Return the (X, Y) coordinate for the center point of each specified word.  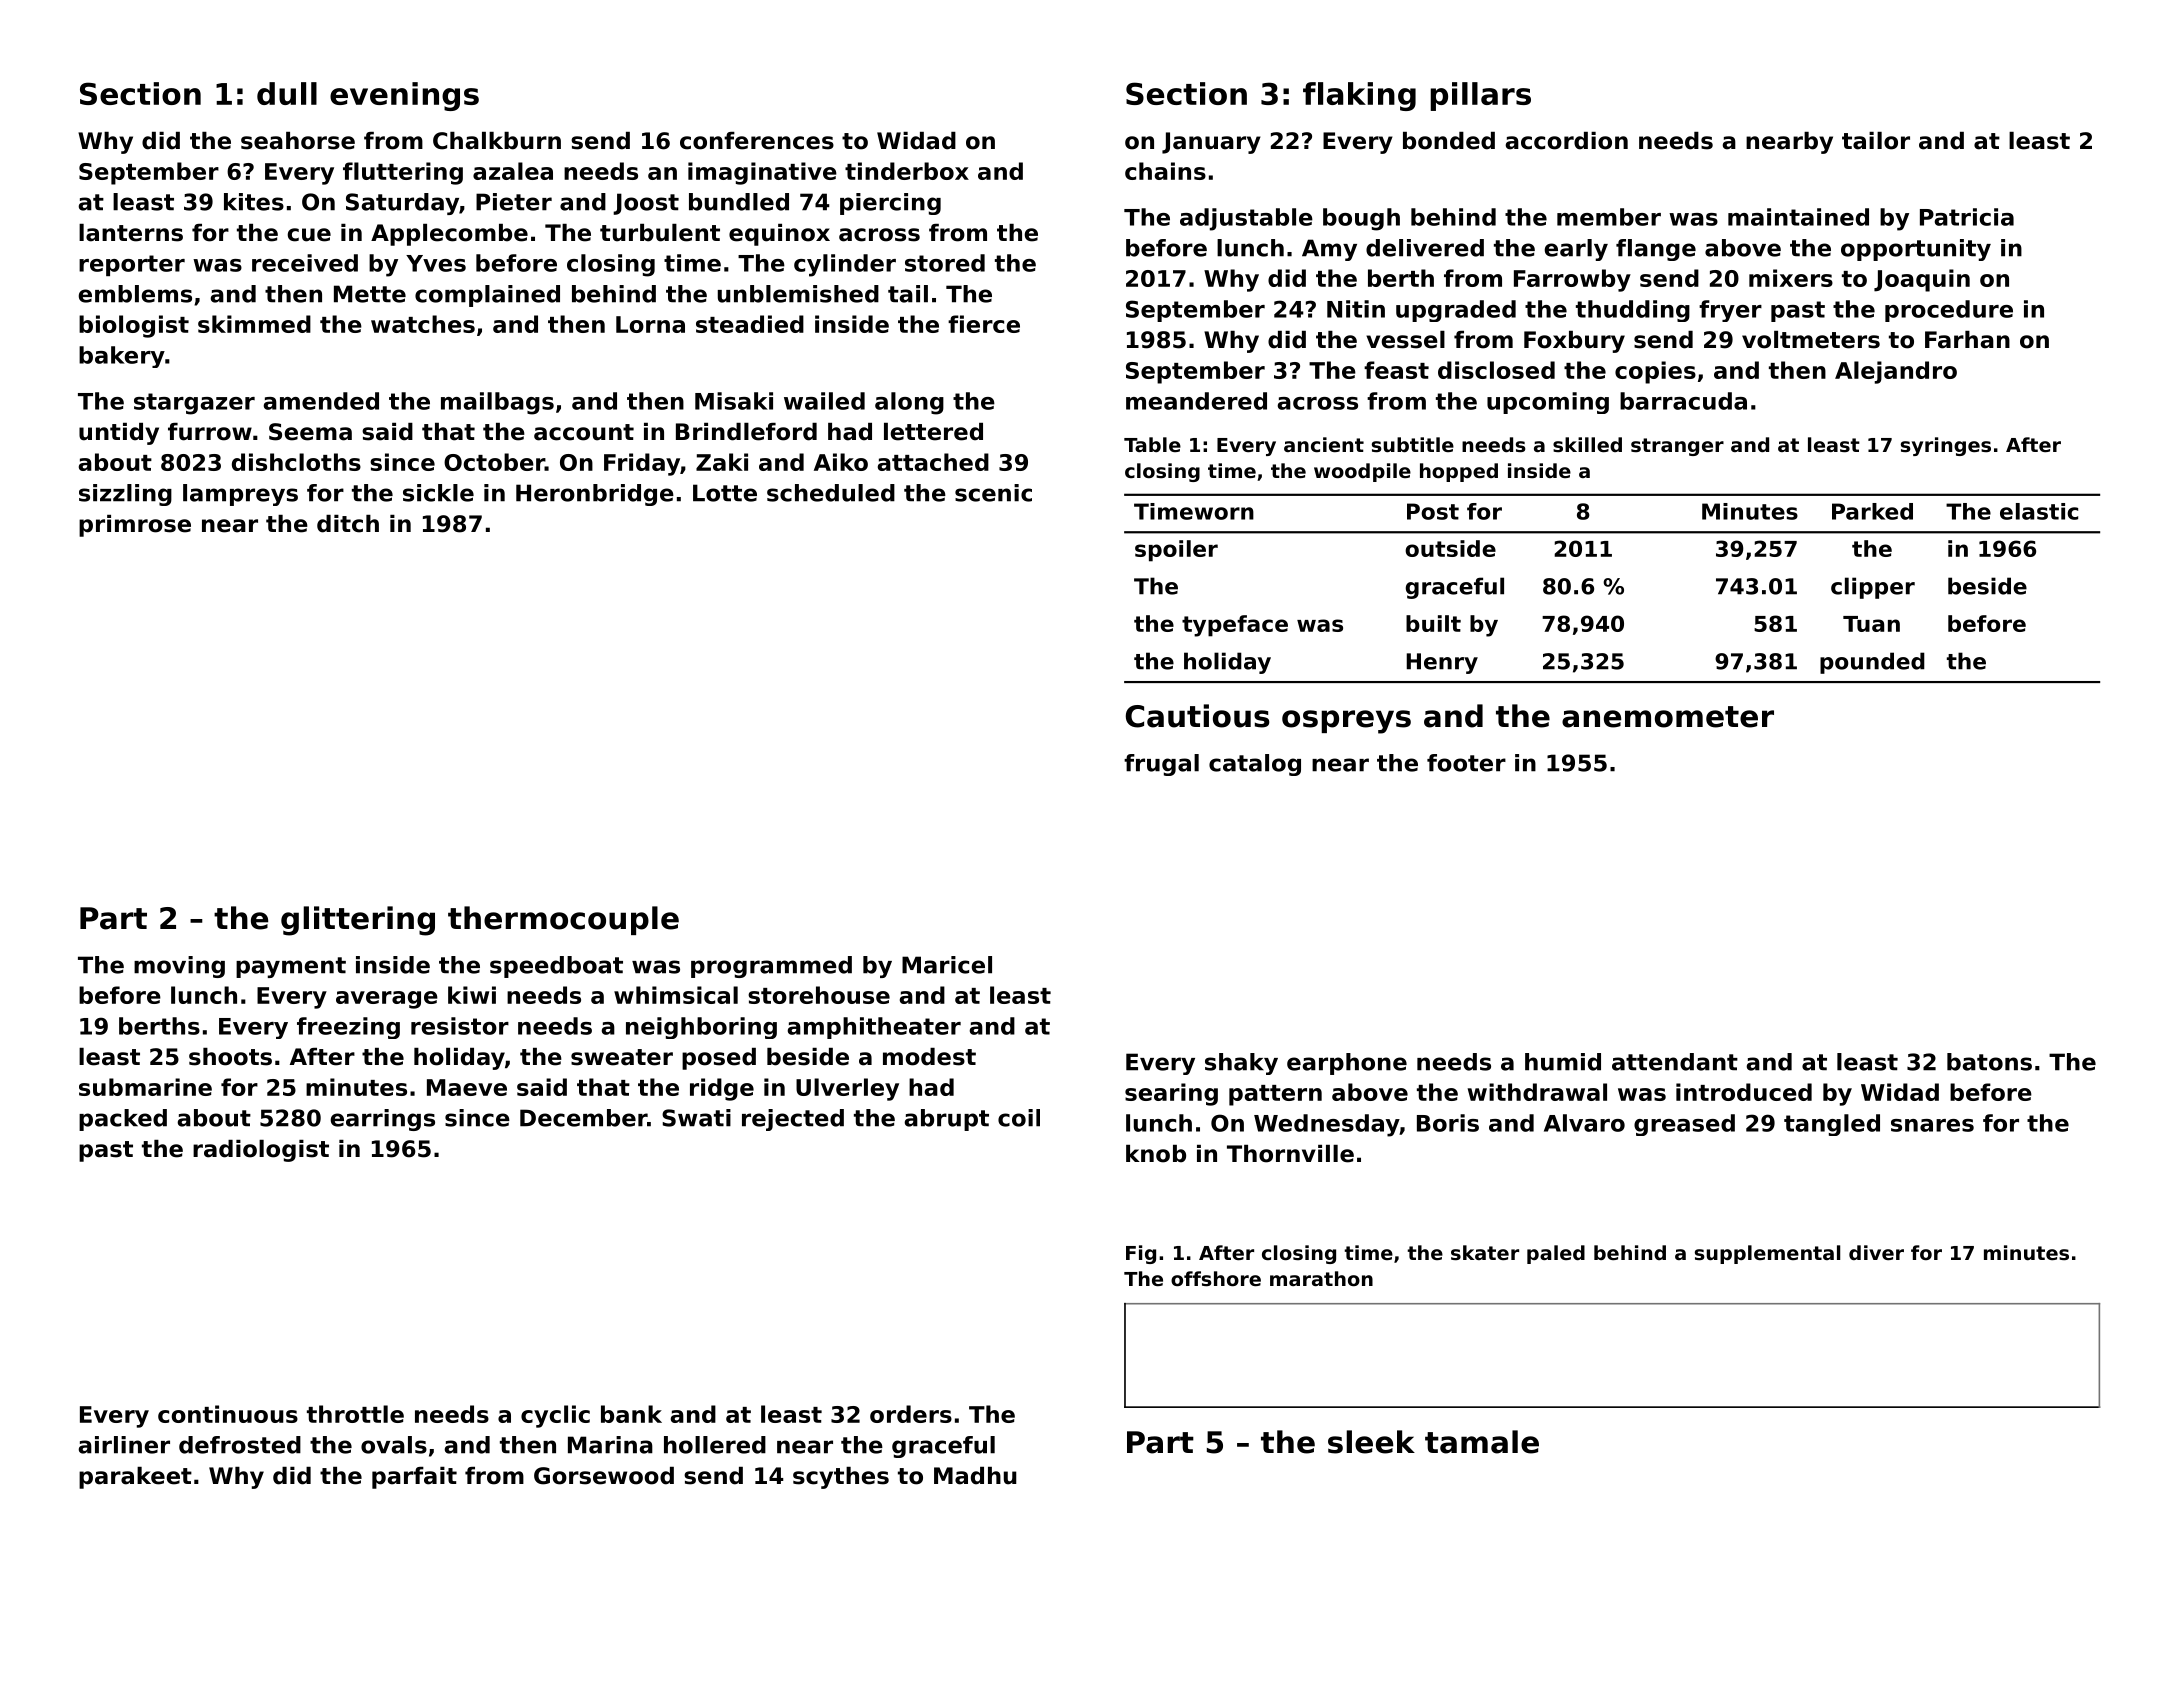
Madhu (975, 1476)
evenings (404, 96)
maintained (1798, 217)
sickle (438, 493)
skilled (1587, 444)
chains (1165, 171)
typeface (1235, 626)
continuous (228, 1414)
